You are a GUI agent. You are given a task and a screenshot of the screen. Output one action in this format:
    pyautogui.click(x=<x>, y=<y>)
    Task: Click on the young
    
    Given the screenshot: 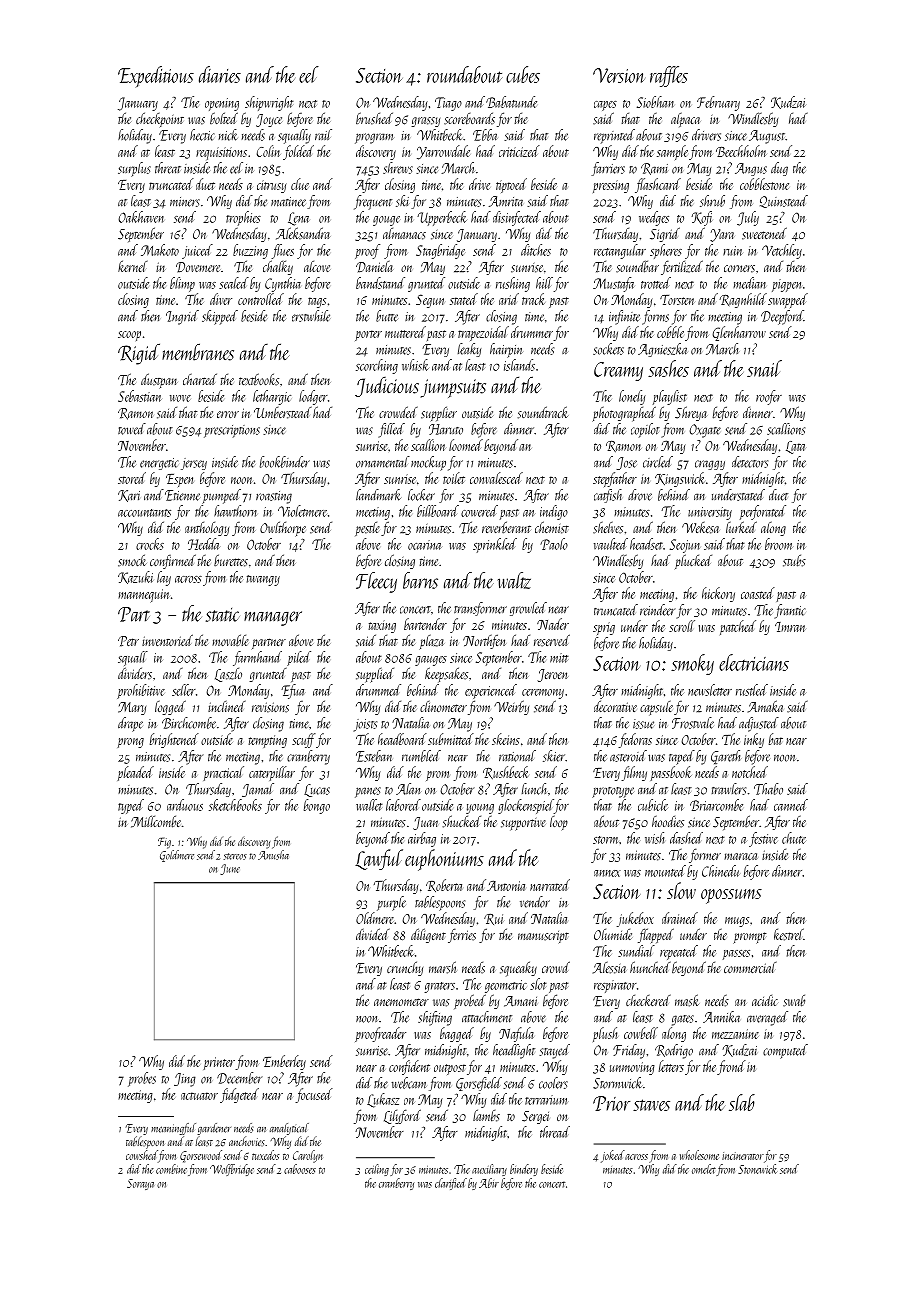 What is the action you would take?
    pyautogui.click(x=480, y=809)
